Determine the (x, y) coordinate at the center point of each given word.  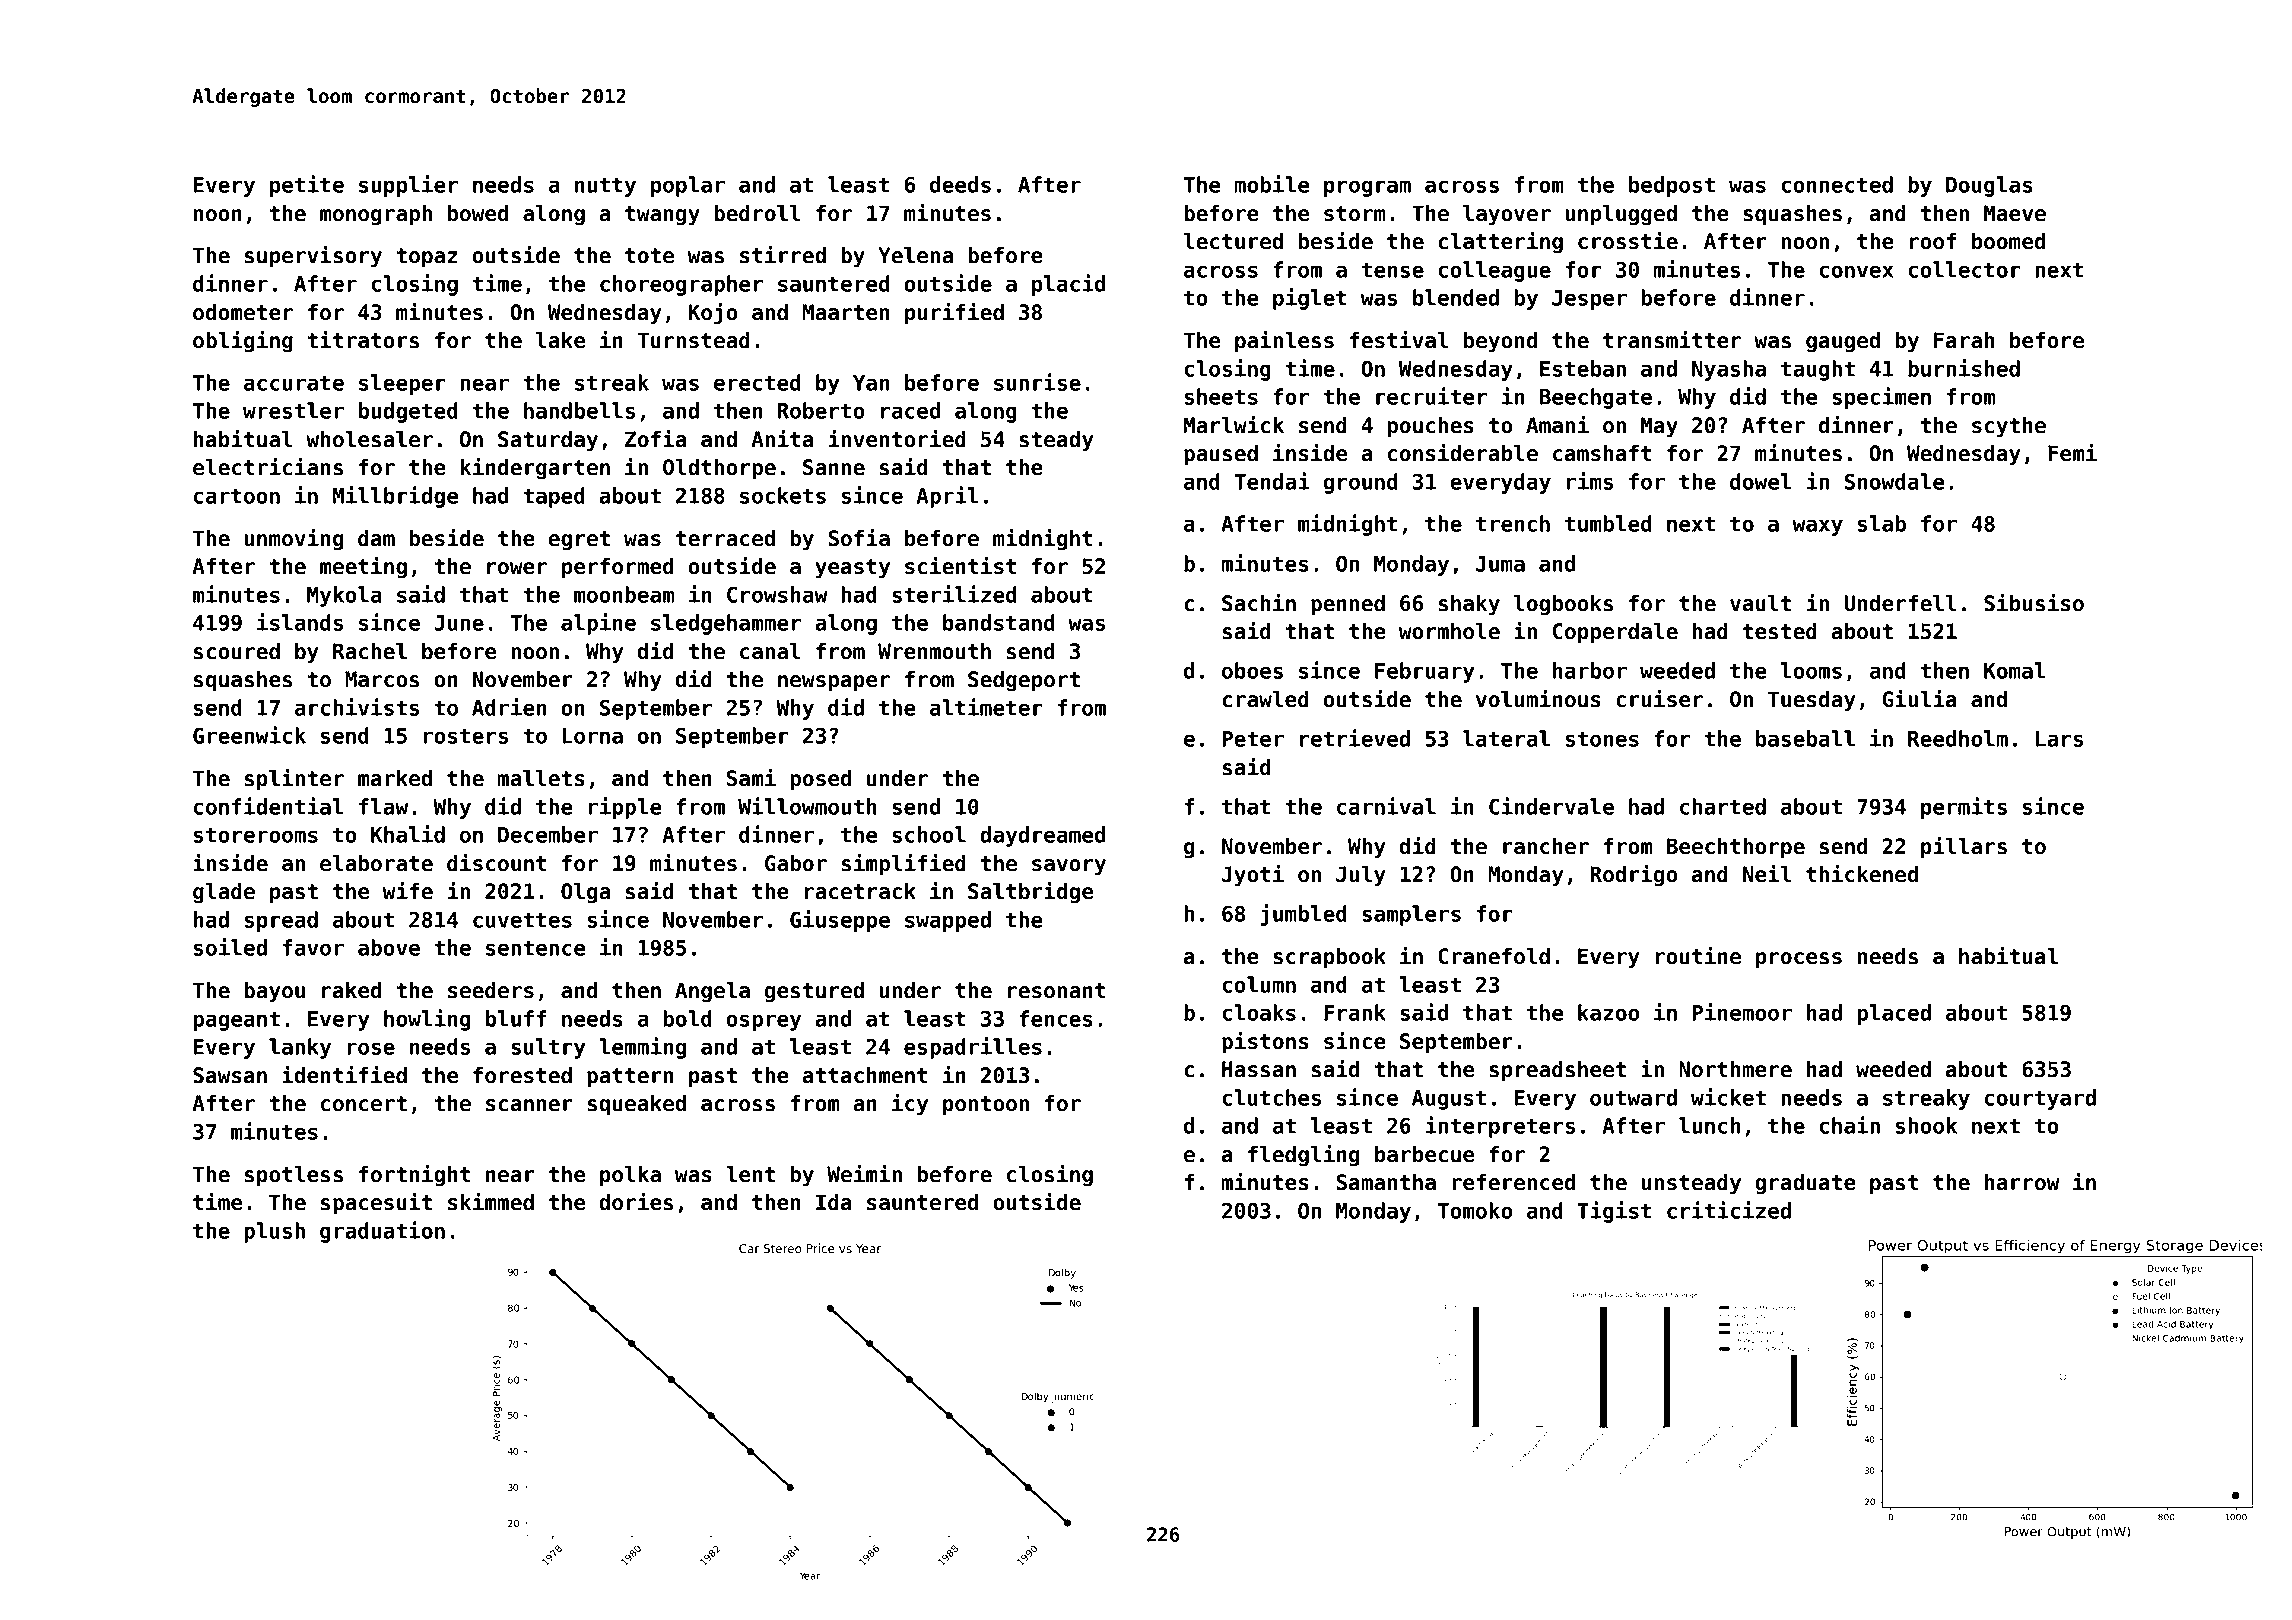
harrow (2022, 1182)
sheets (1221, 396)
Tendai (1272, 481)
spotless (293, 1176)
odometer (243, 312)
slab (1882, 523)
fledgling (1304, 1156)
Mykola (344, 596)
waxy (1817, 527)
